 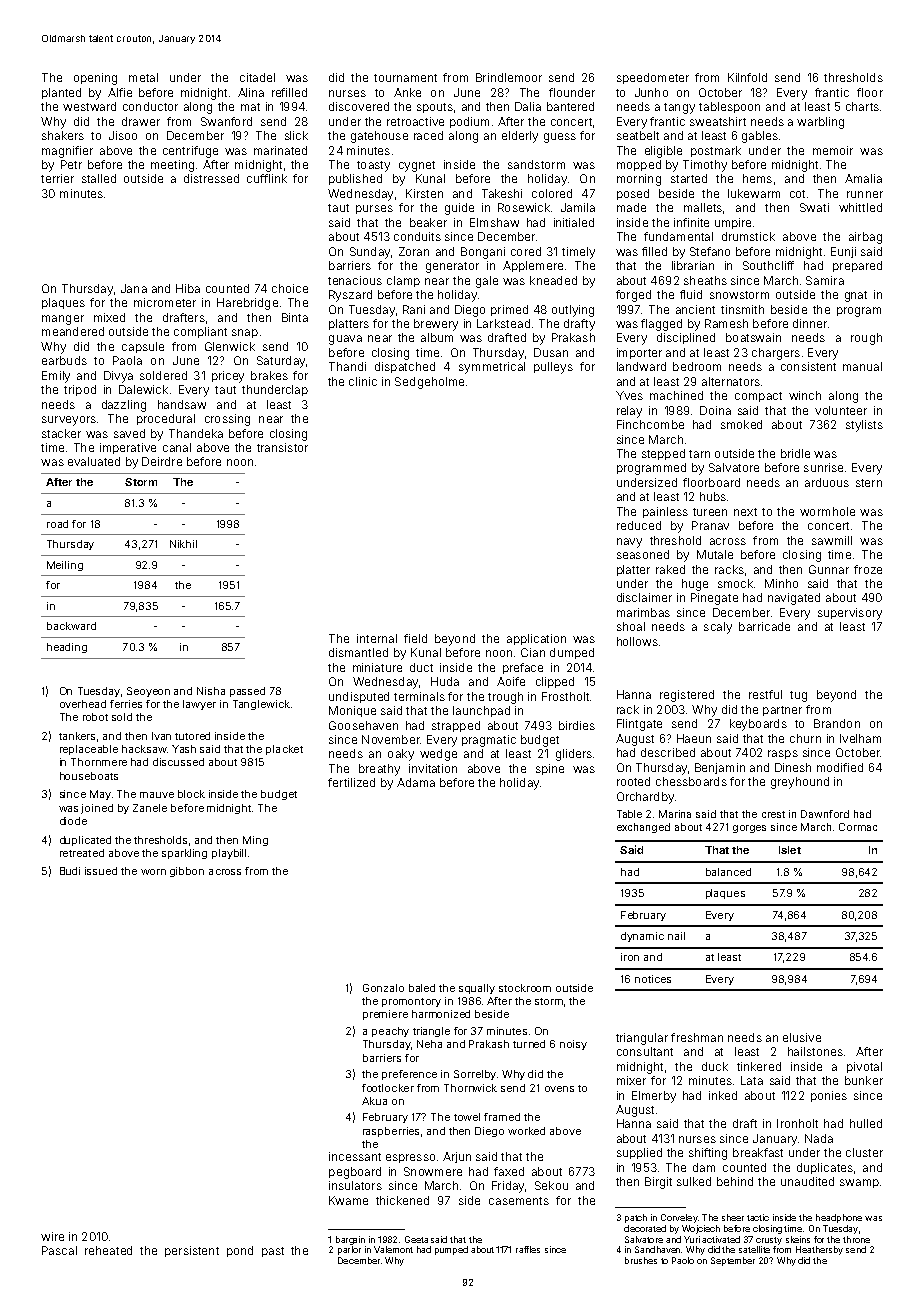 What do you see at coordinates (759, 1066) in the page?
I see `tinkered` at bounding box center [759, 1066].
